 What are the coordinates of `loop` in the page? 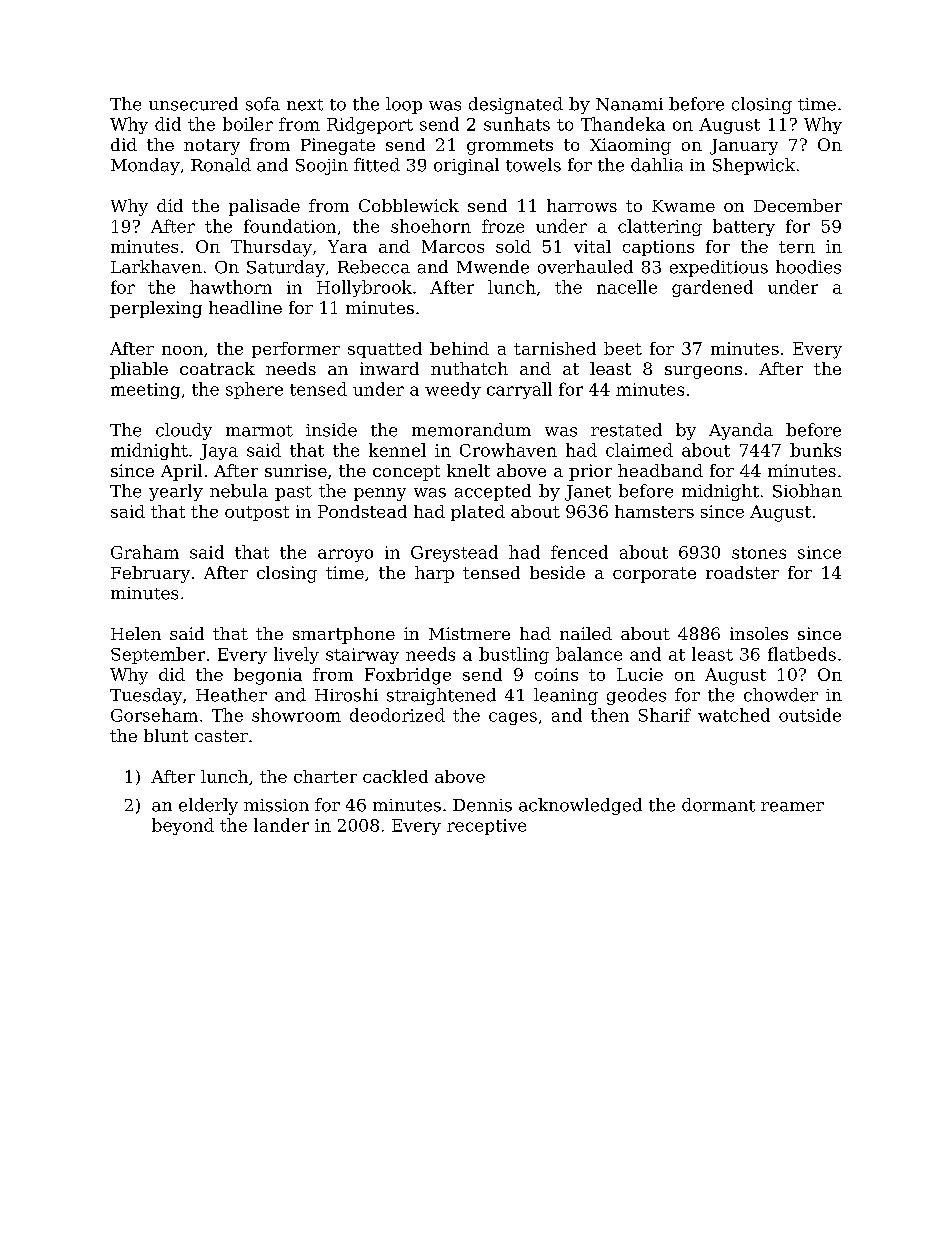 It's located at (404, 105).
